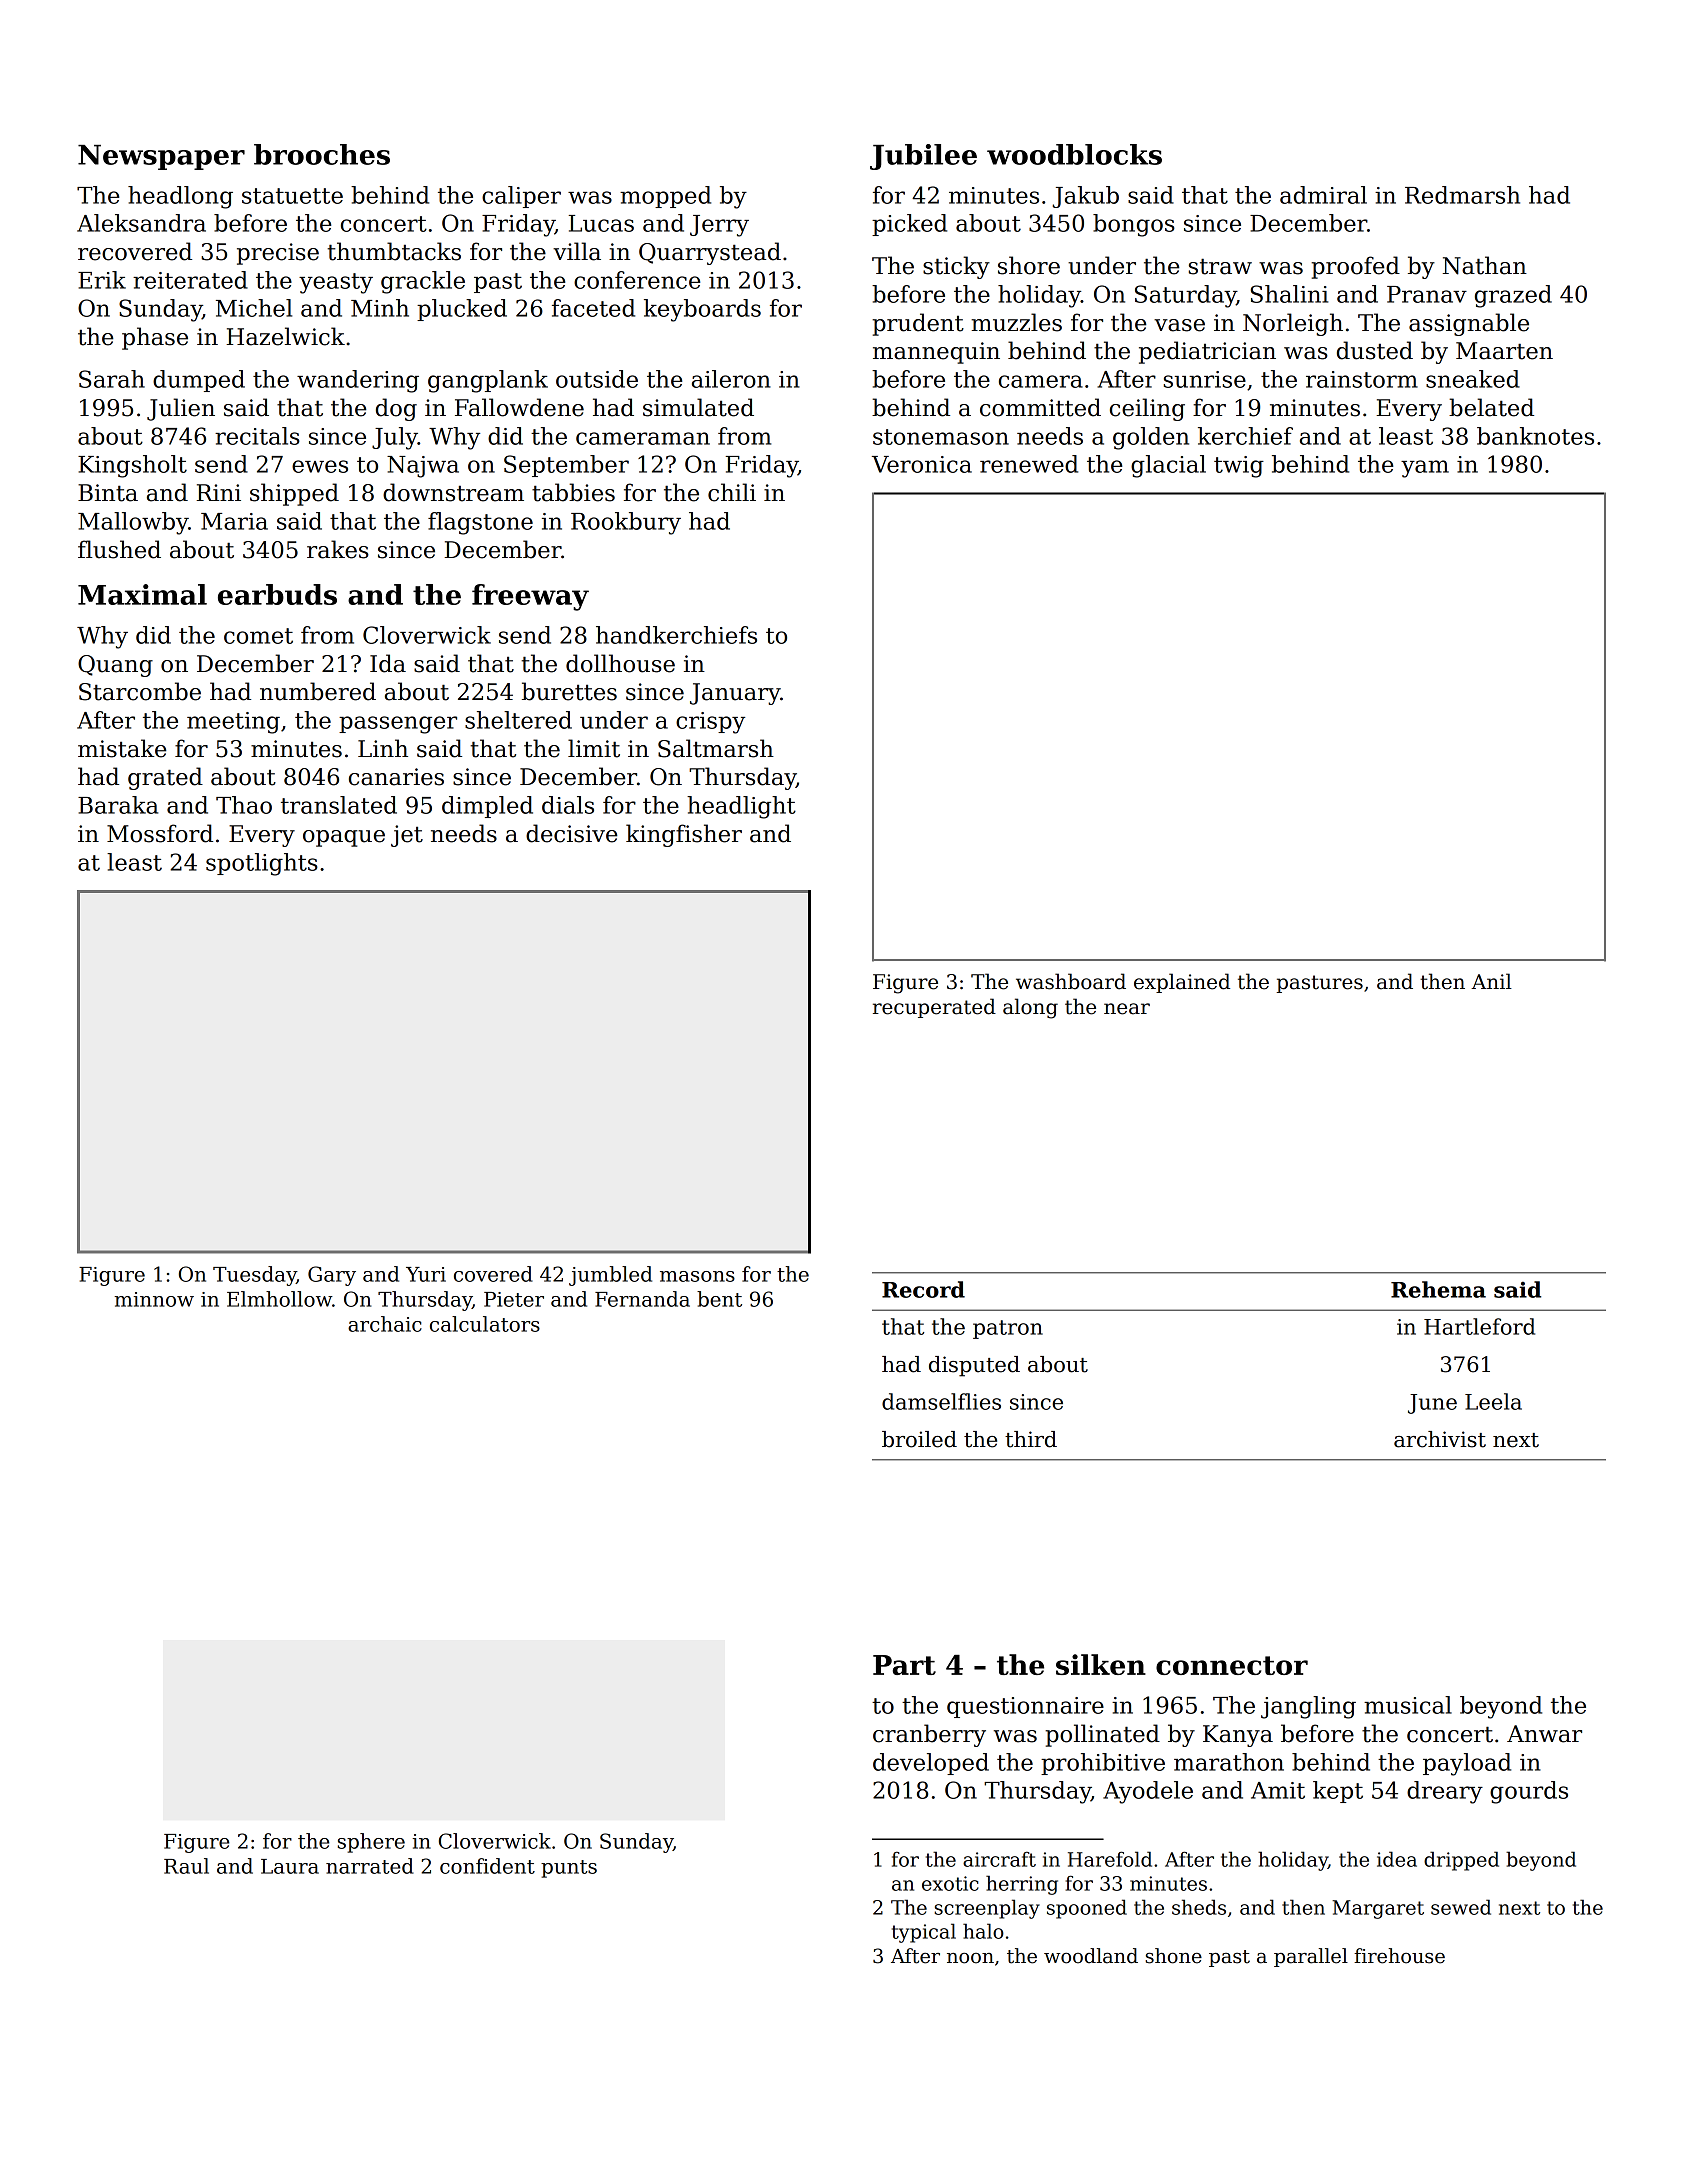  I want to click on connector, so click(1232, 1665).
